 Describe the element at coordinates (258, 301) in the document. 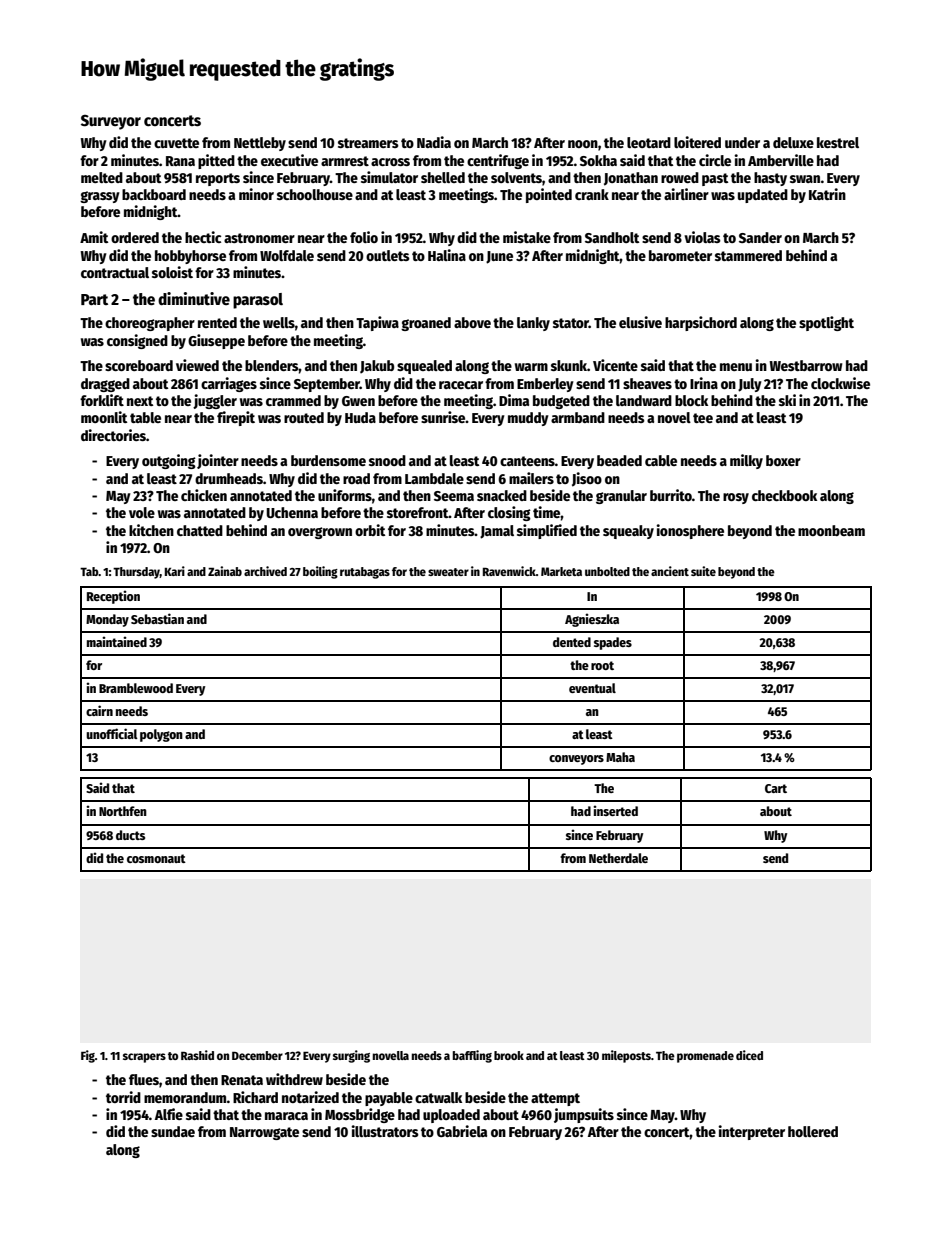

I see `parasol` at that location.
